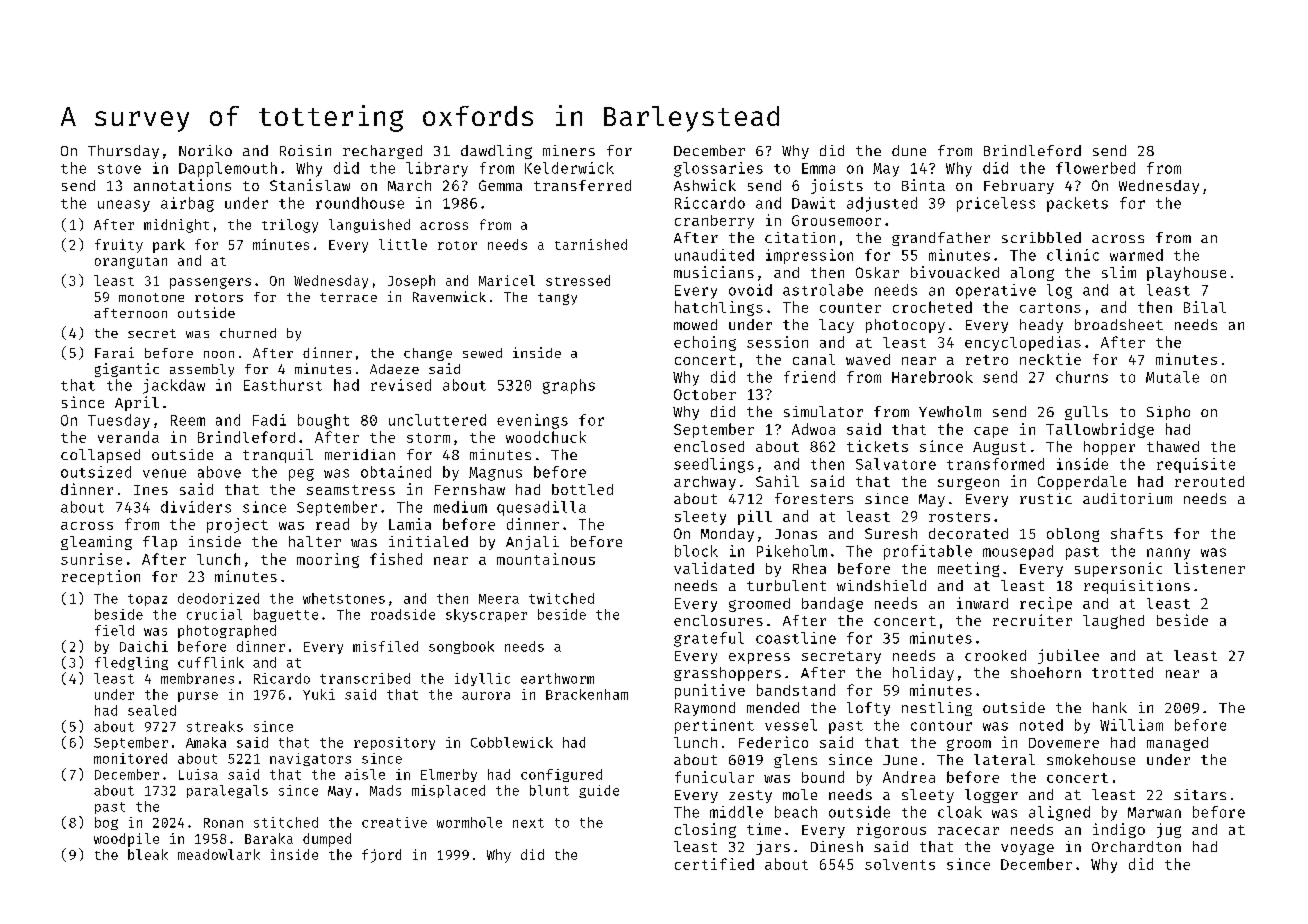 This image has width=1308, height=924. Describe the element at coordinates (227, 631) in the image. I see `photographed` at that location.
